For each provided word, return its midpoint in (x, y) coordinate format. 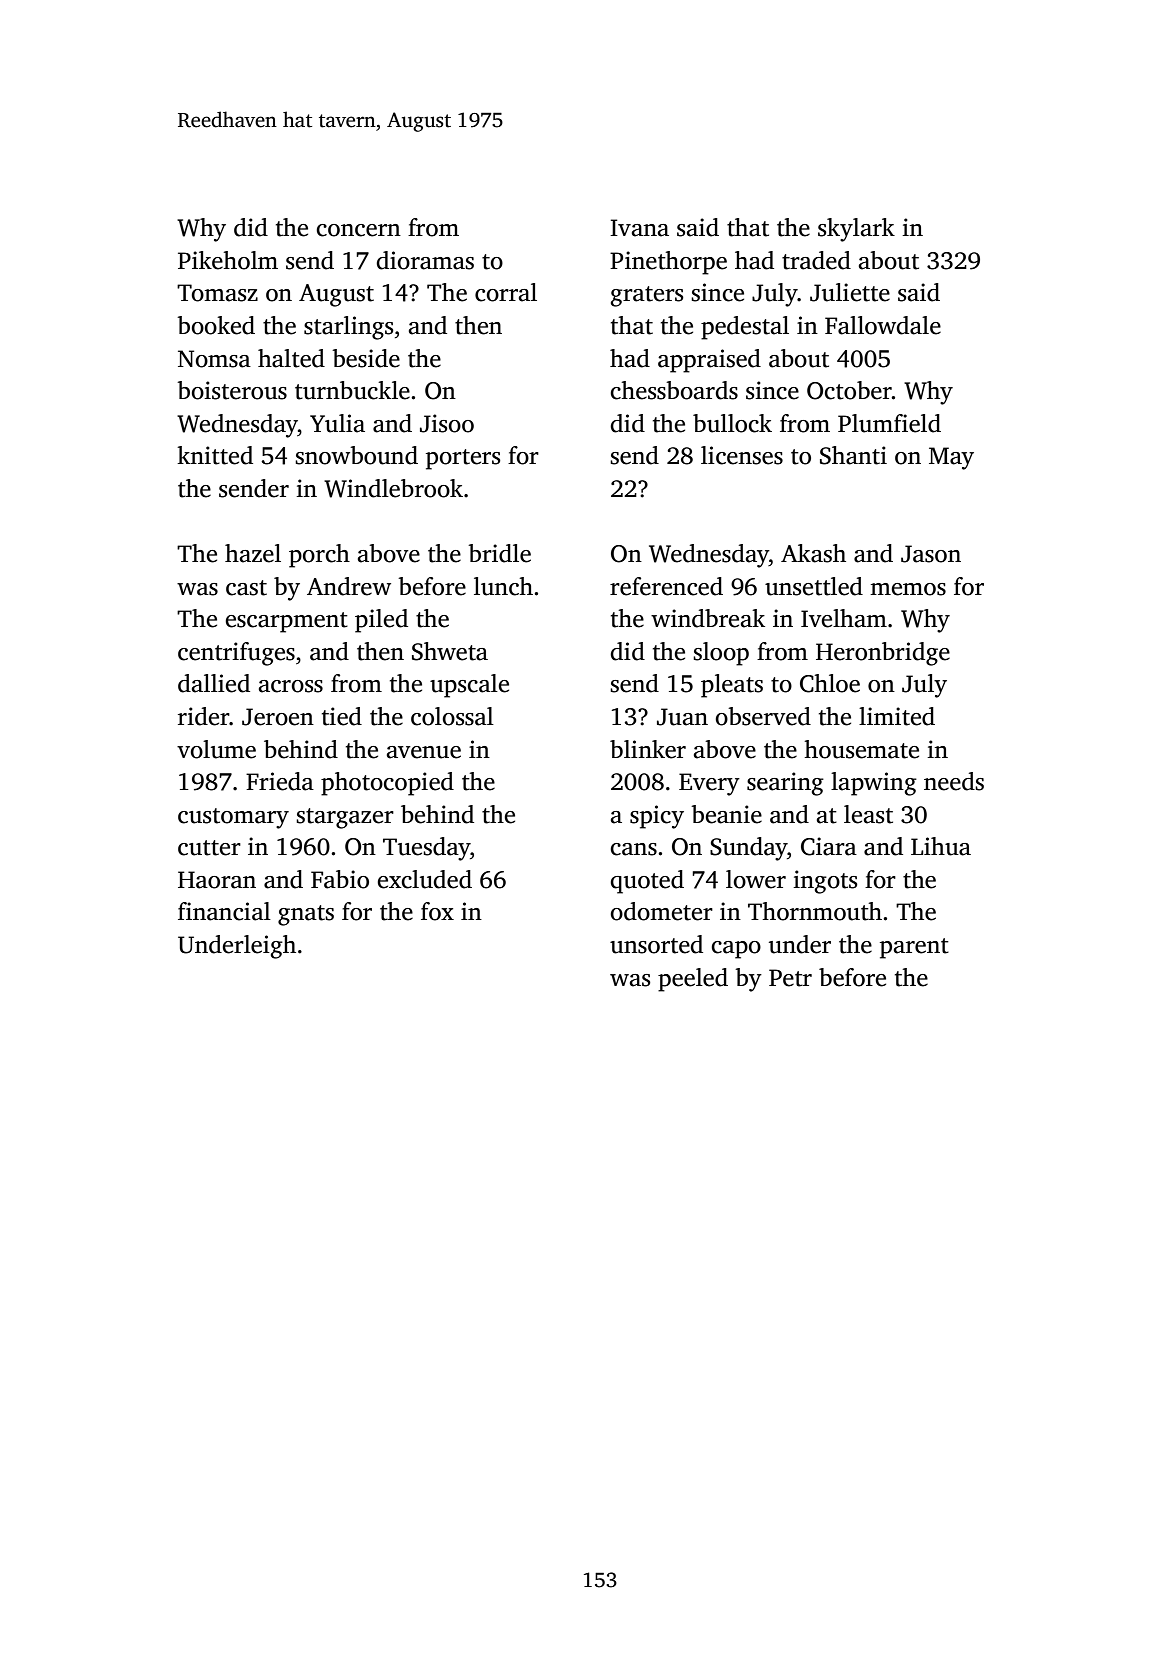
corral (506, 292)
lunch (503, 586)
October (849, 390)
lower (756, 879)
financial (224, 911)
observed (763, 716)
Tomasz (217, 293)
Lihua (941, 846)
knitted (215, 455)
